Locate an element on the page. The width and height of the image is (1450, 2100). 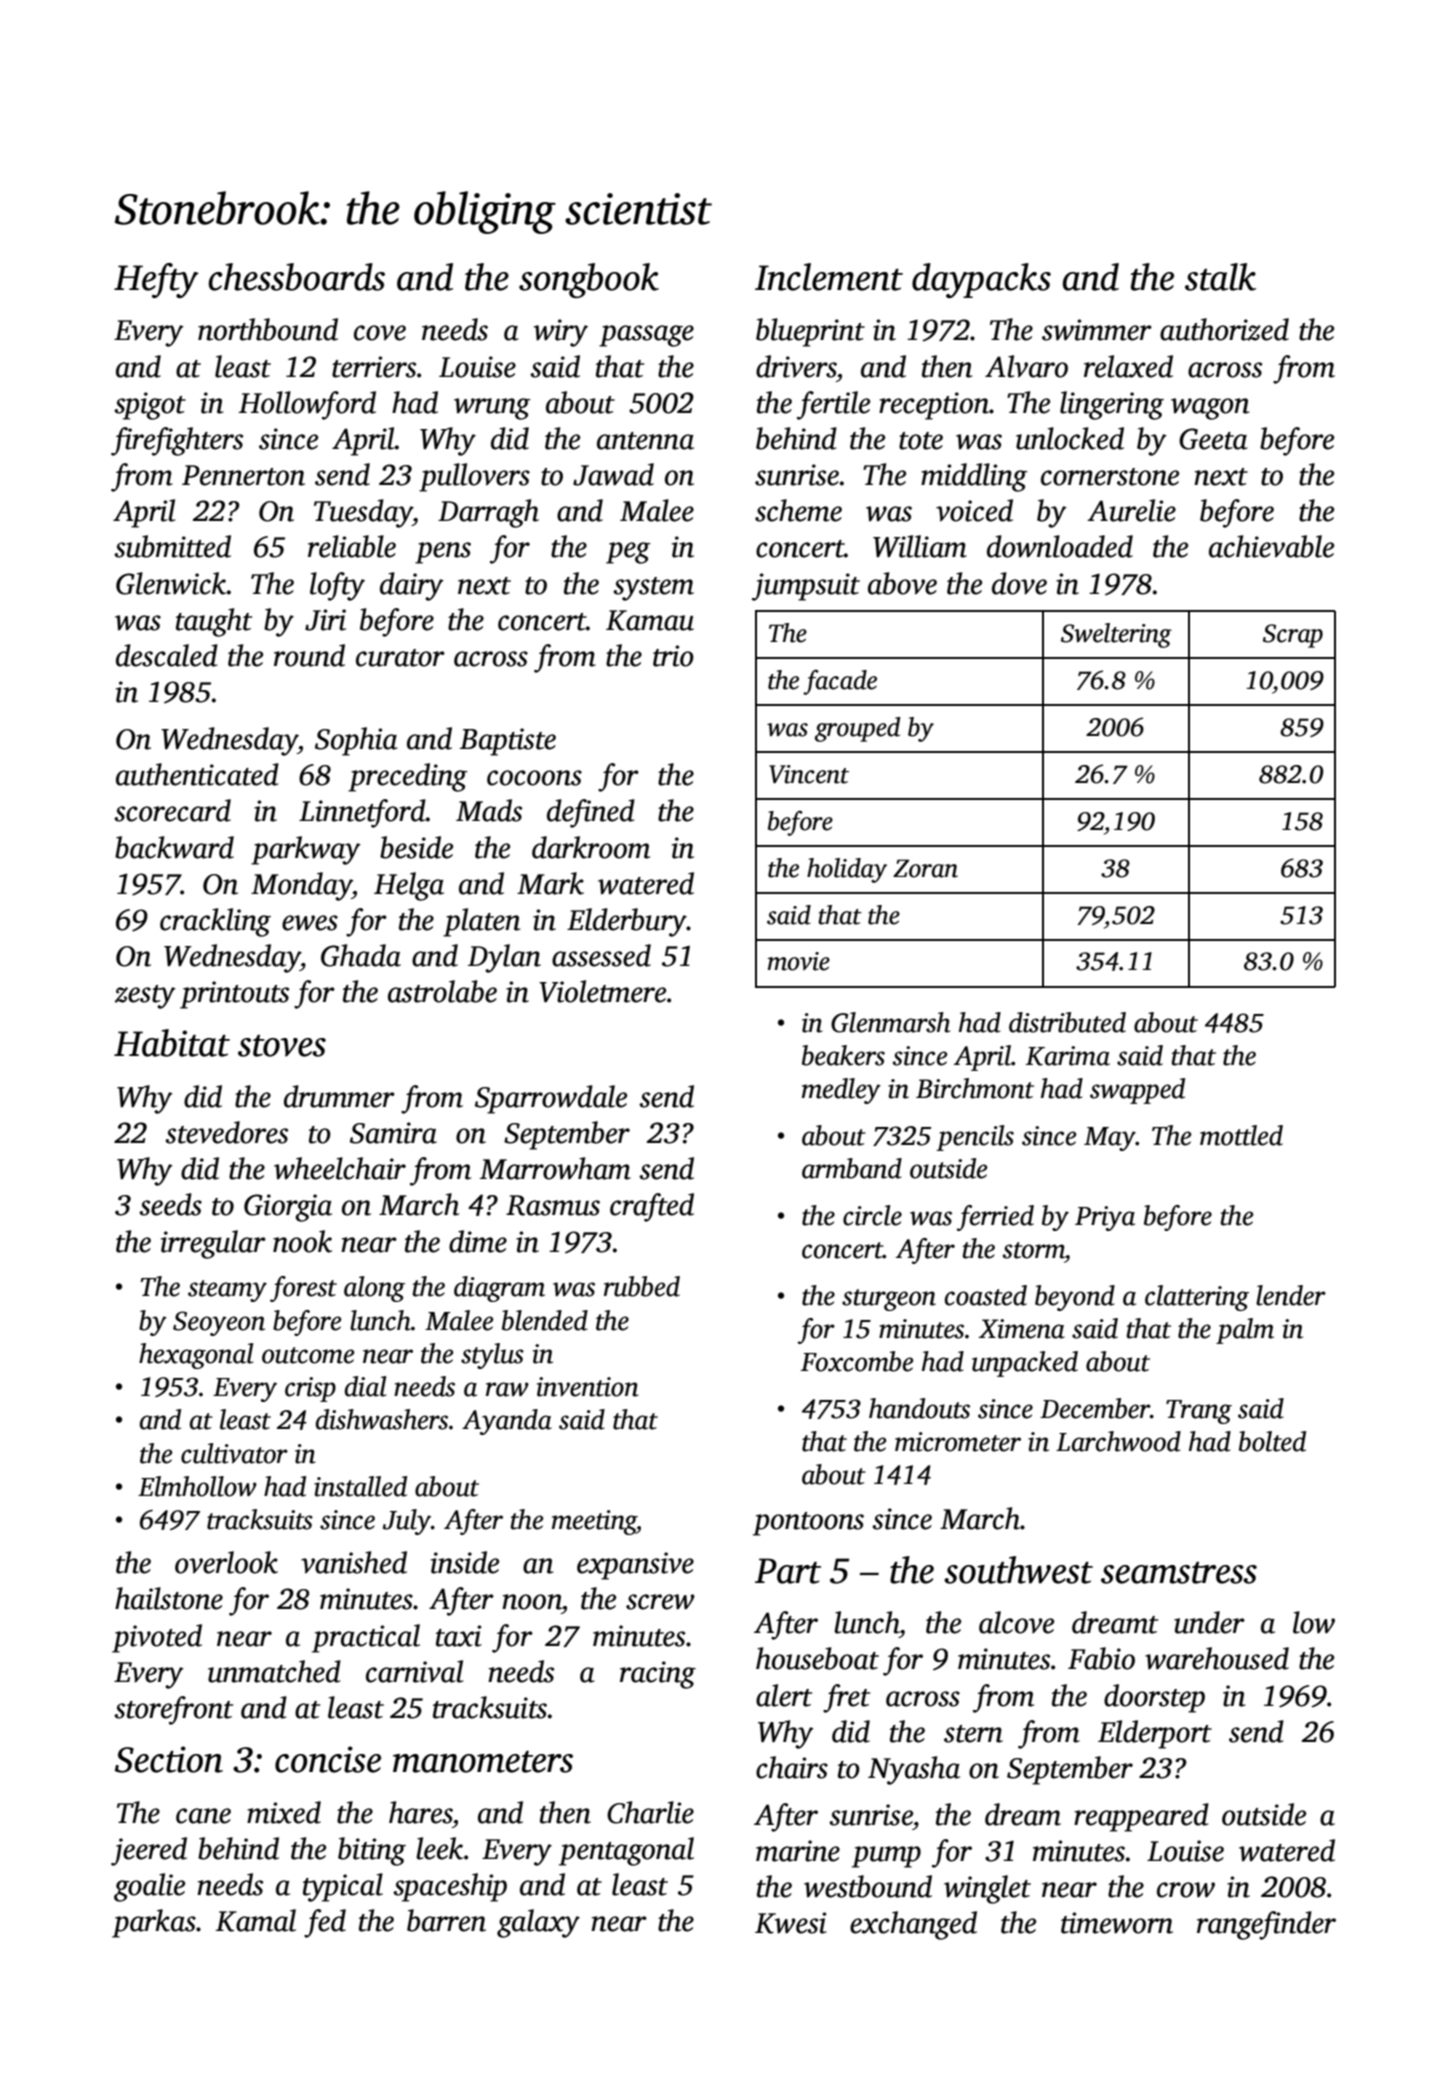
southwest is located at coordinates (1018, 1570).
